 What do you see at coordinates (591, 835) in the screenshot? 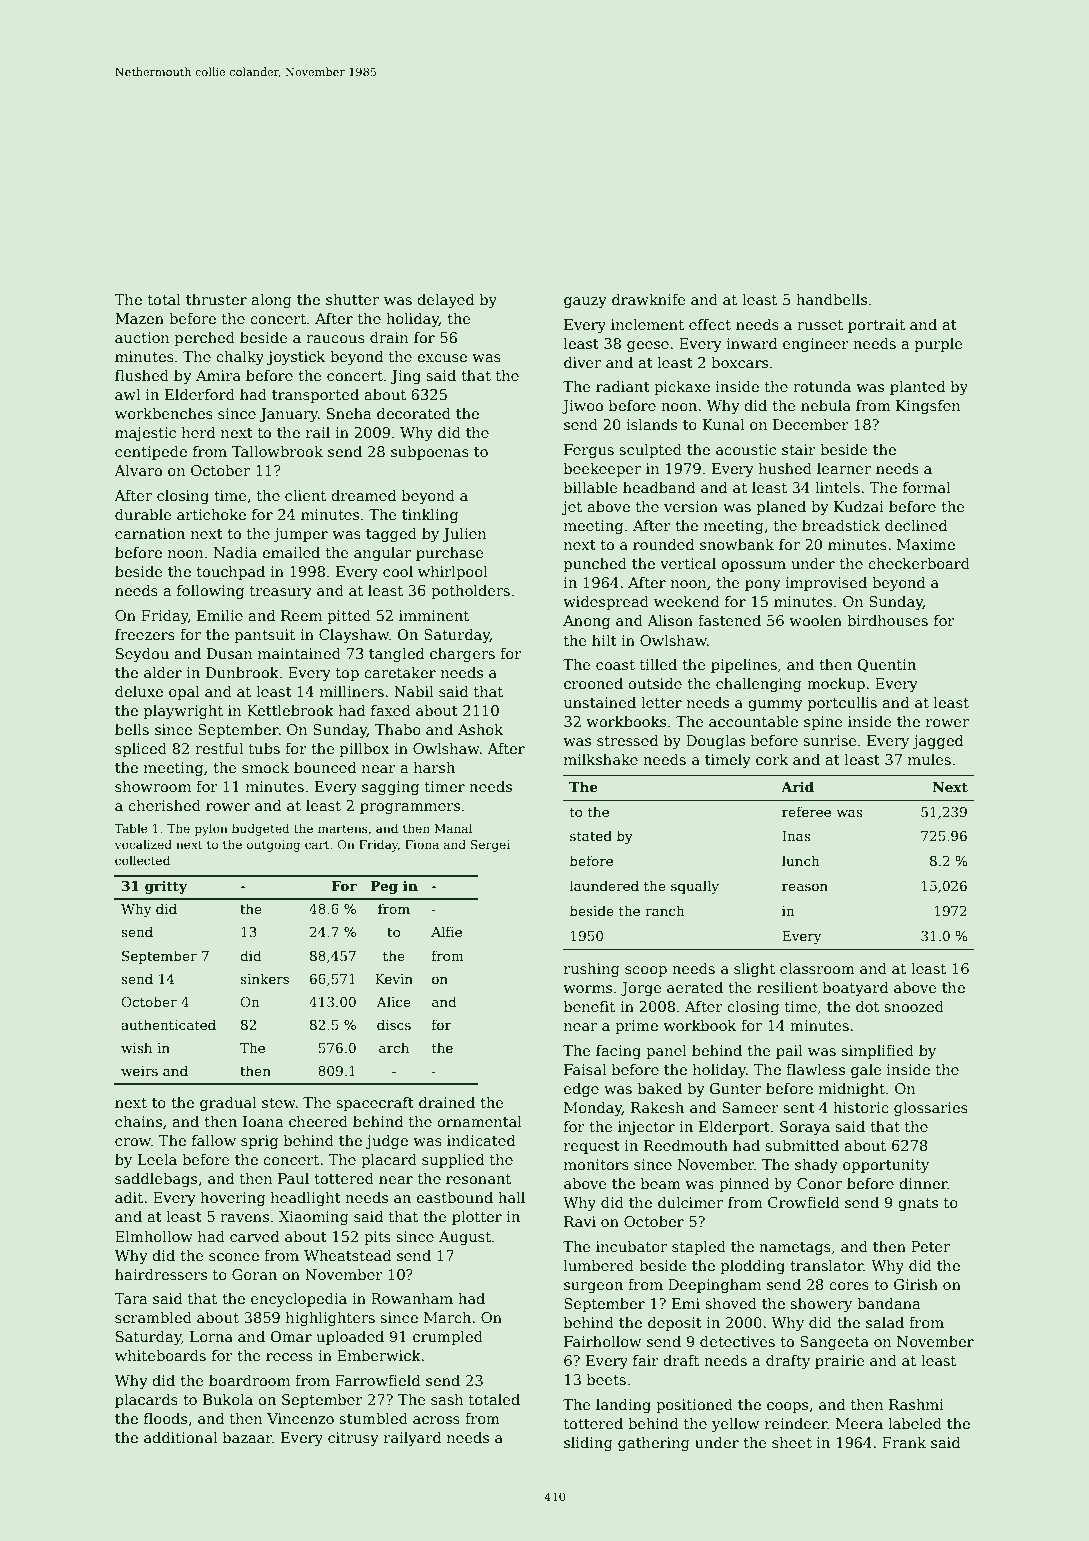
I see `stated` at bounding box center [591, 835].
